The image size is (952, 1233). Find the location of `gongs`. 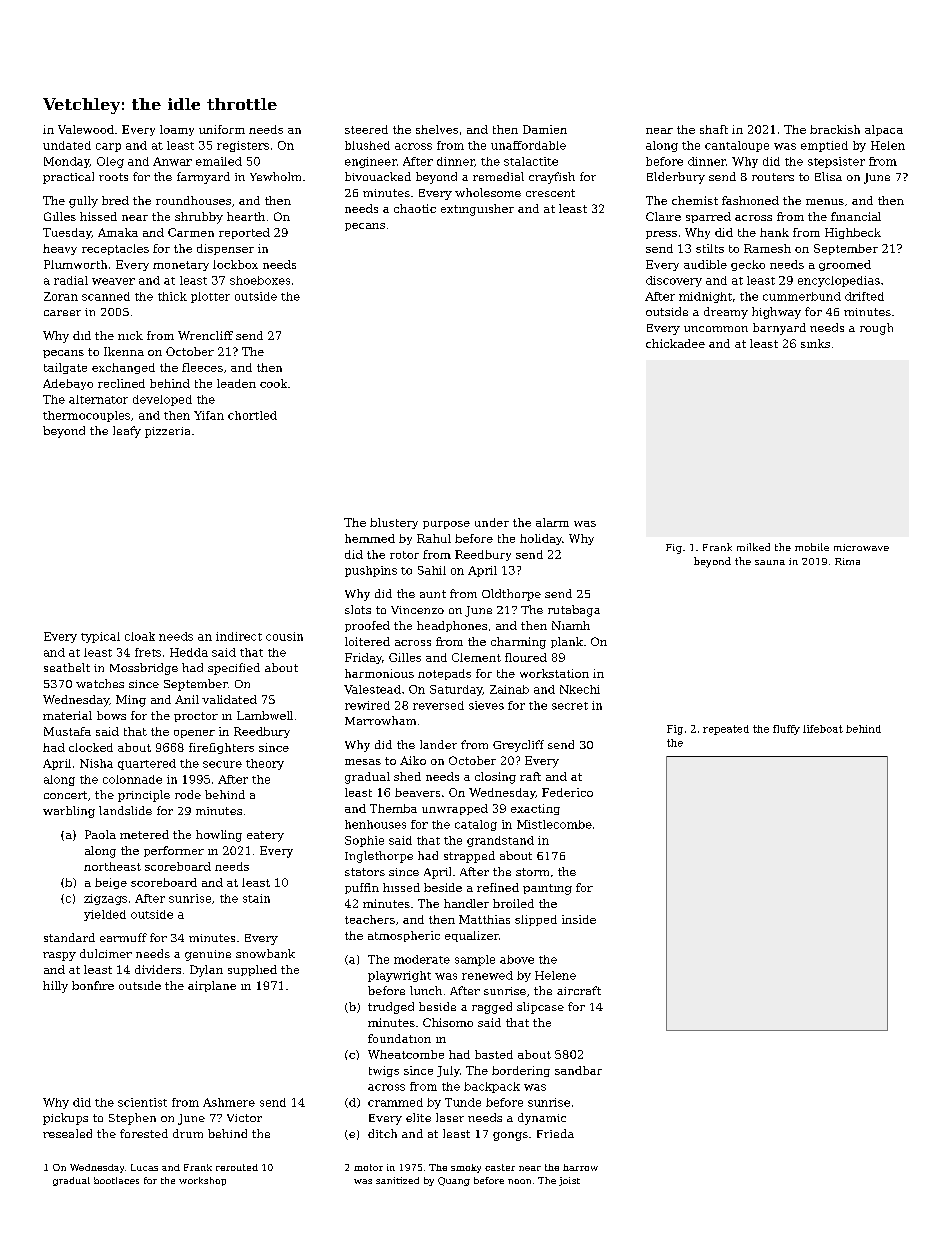

gongs is located at coordinates (510, 1136).
